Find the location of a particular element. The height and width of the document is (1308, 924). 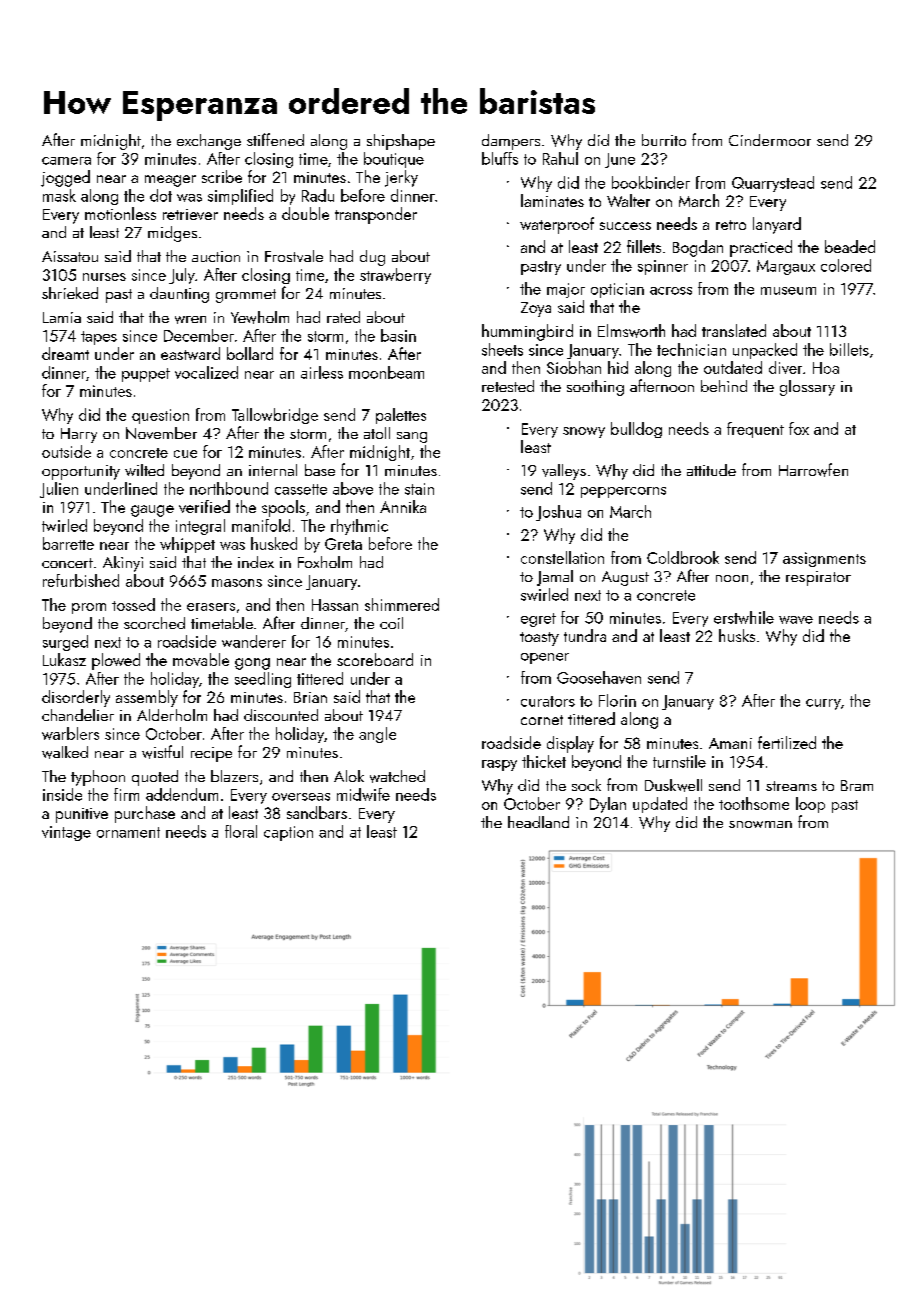

erstwhile is located at coordinates (744, 617).
